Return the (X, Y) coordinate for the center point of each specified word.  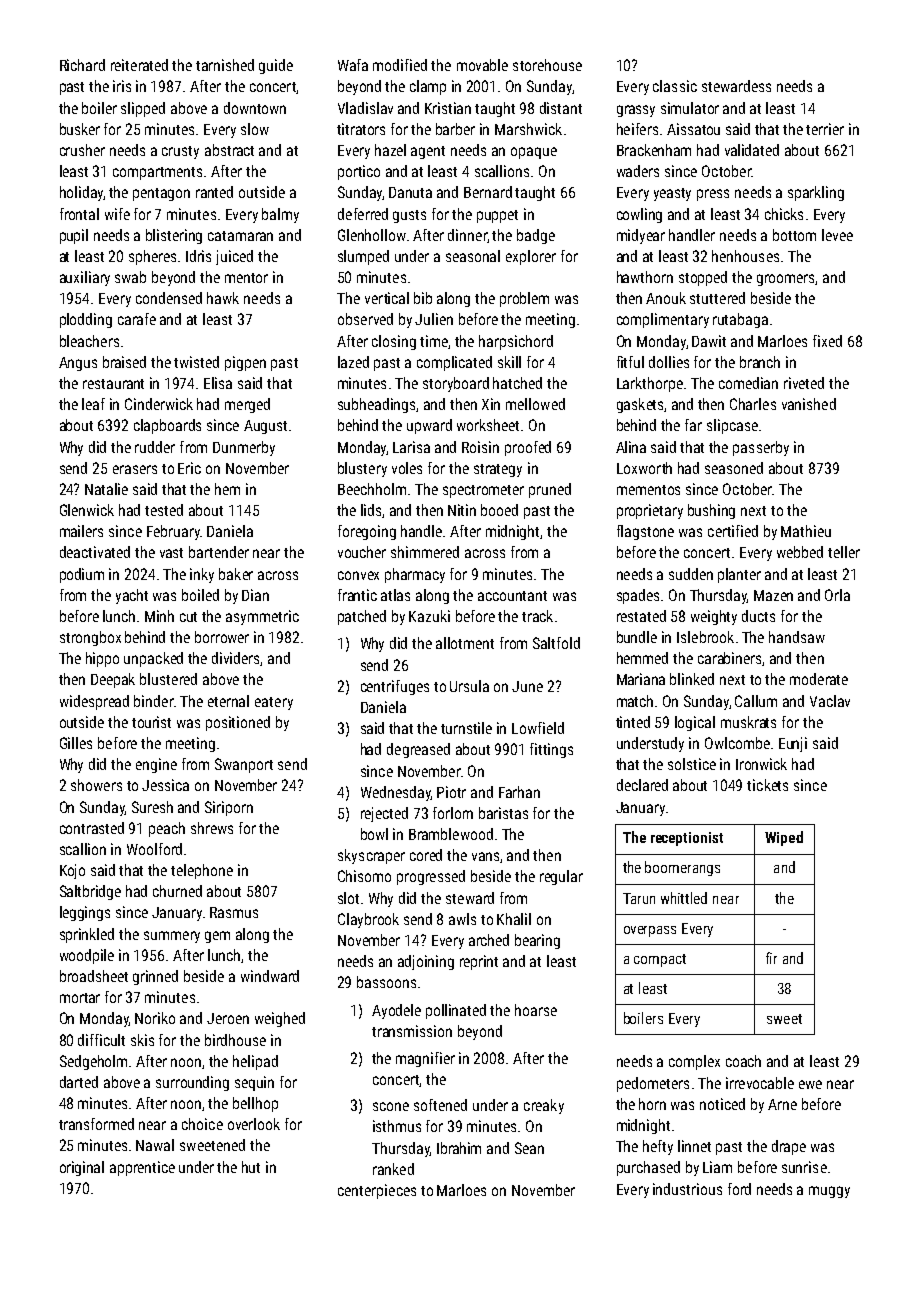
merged (247, 405)
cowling (639, 215)
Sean (529, 1148)
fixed (827, 341)
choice (202, 1124)
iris (122, 86)
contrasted (92, 828)
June (527, 686)
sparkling (816, 193)
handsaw (797, 637)
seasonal (473, 256)
